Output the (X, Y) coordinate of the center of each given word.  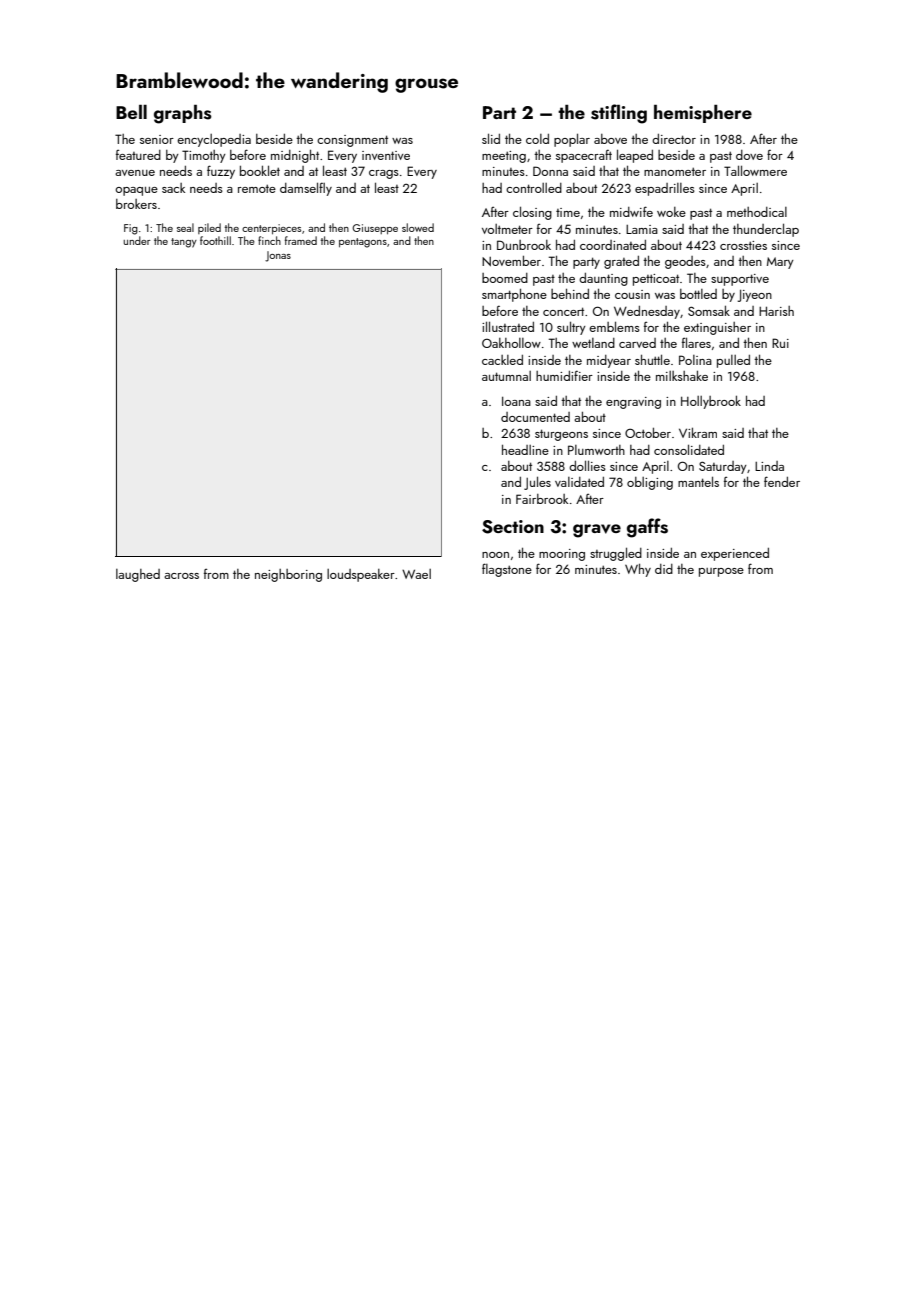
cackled (502, 360)
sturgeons (561, 435)
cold (537, 139)
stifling (619, 114)
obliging (650, 483)
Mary (780, 263)
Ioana (516, 401)
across (181, 576)
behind (570, 294)
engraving (633, 403)
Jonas (278, 256)
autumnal (506, 376)
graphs (183, 114)
